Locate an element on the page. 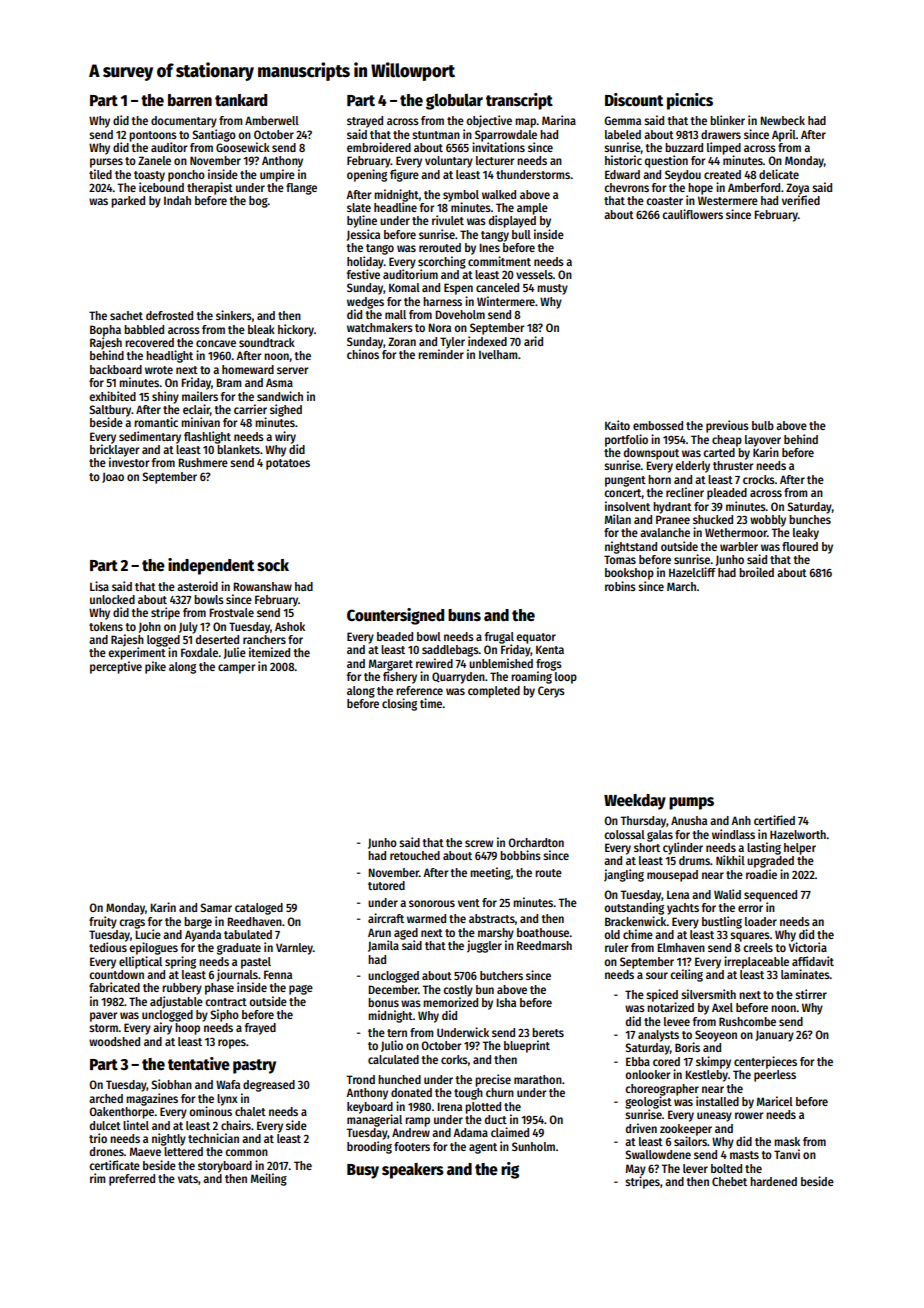  tango is located at coordinates (380, 249).
